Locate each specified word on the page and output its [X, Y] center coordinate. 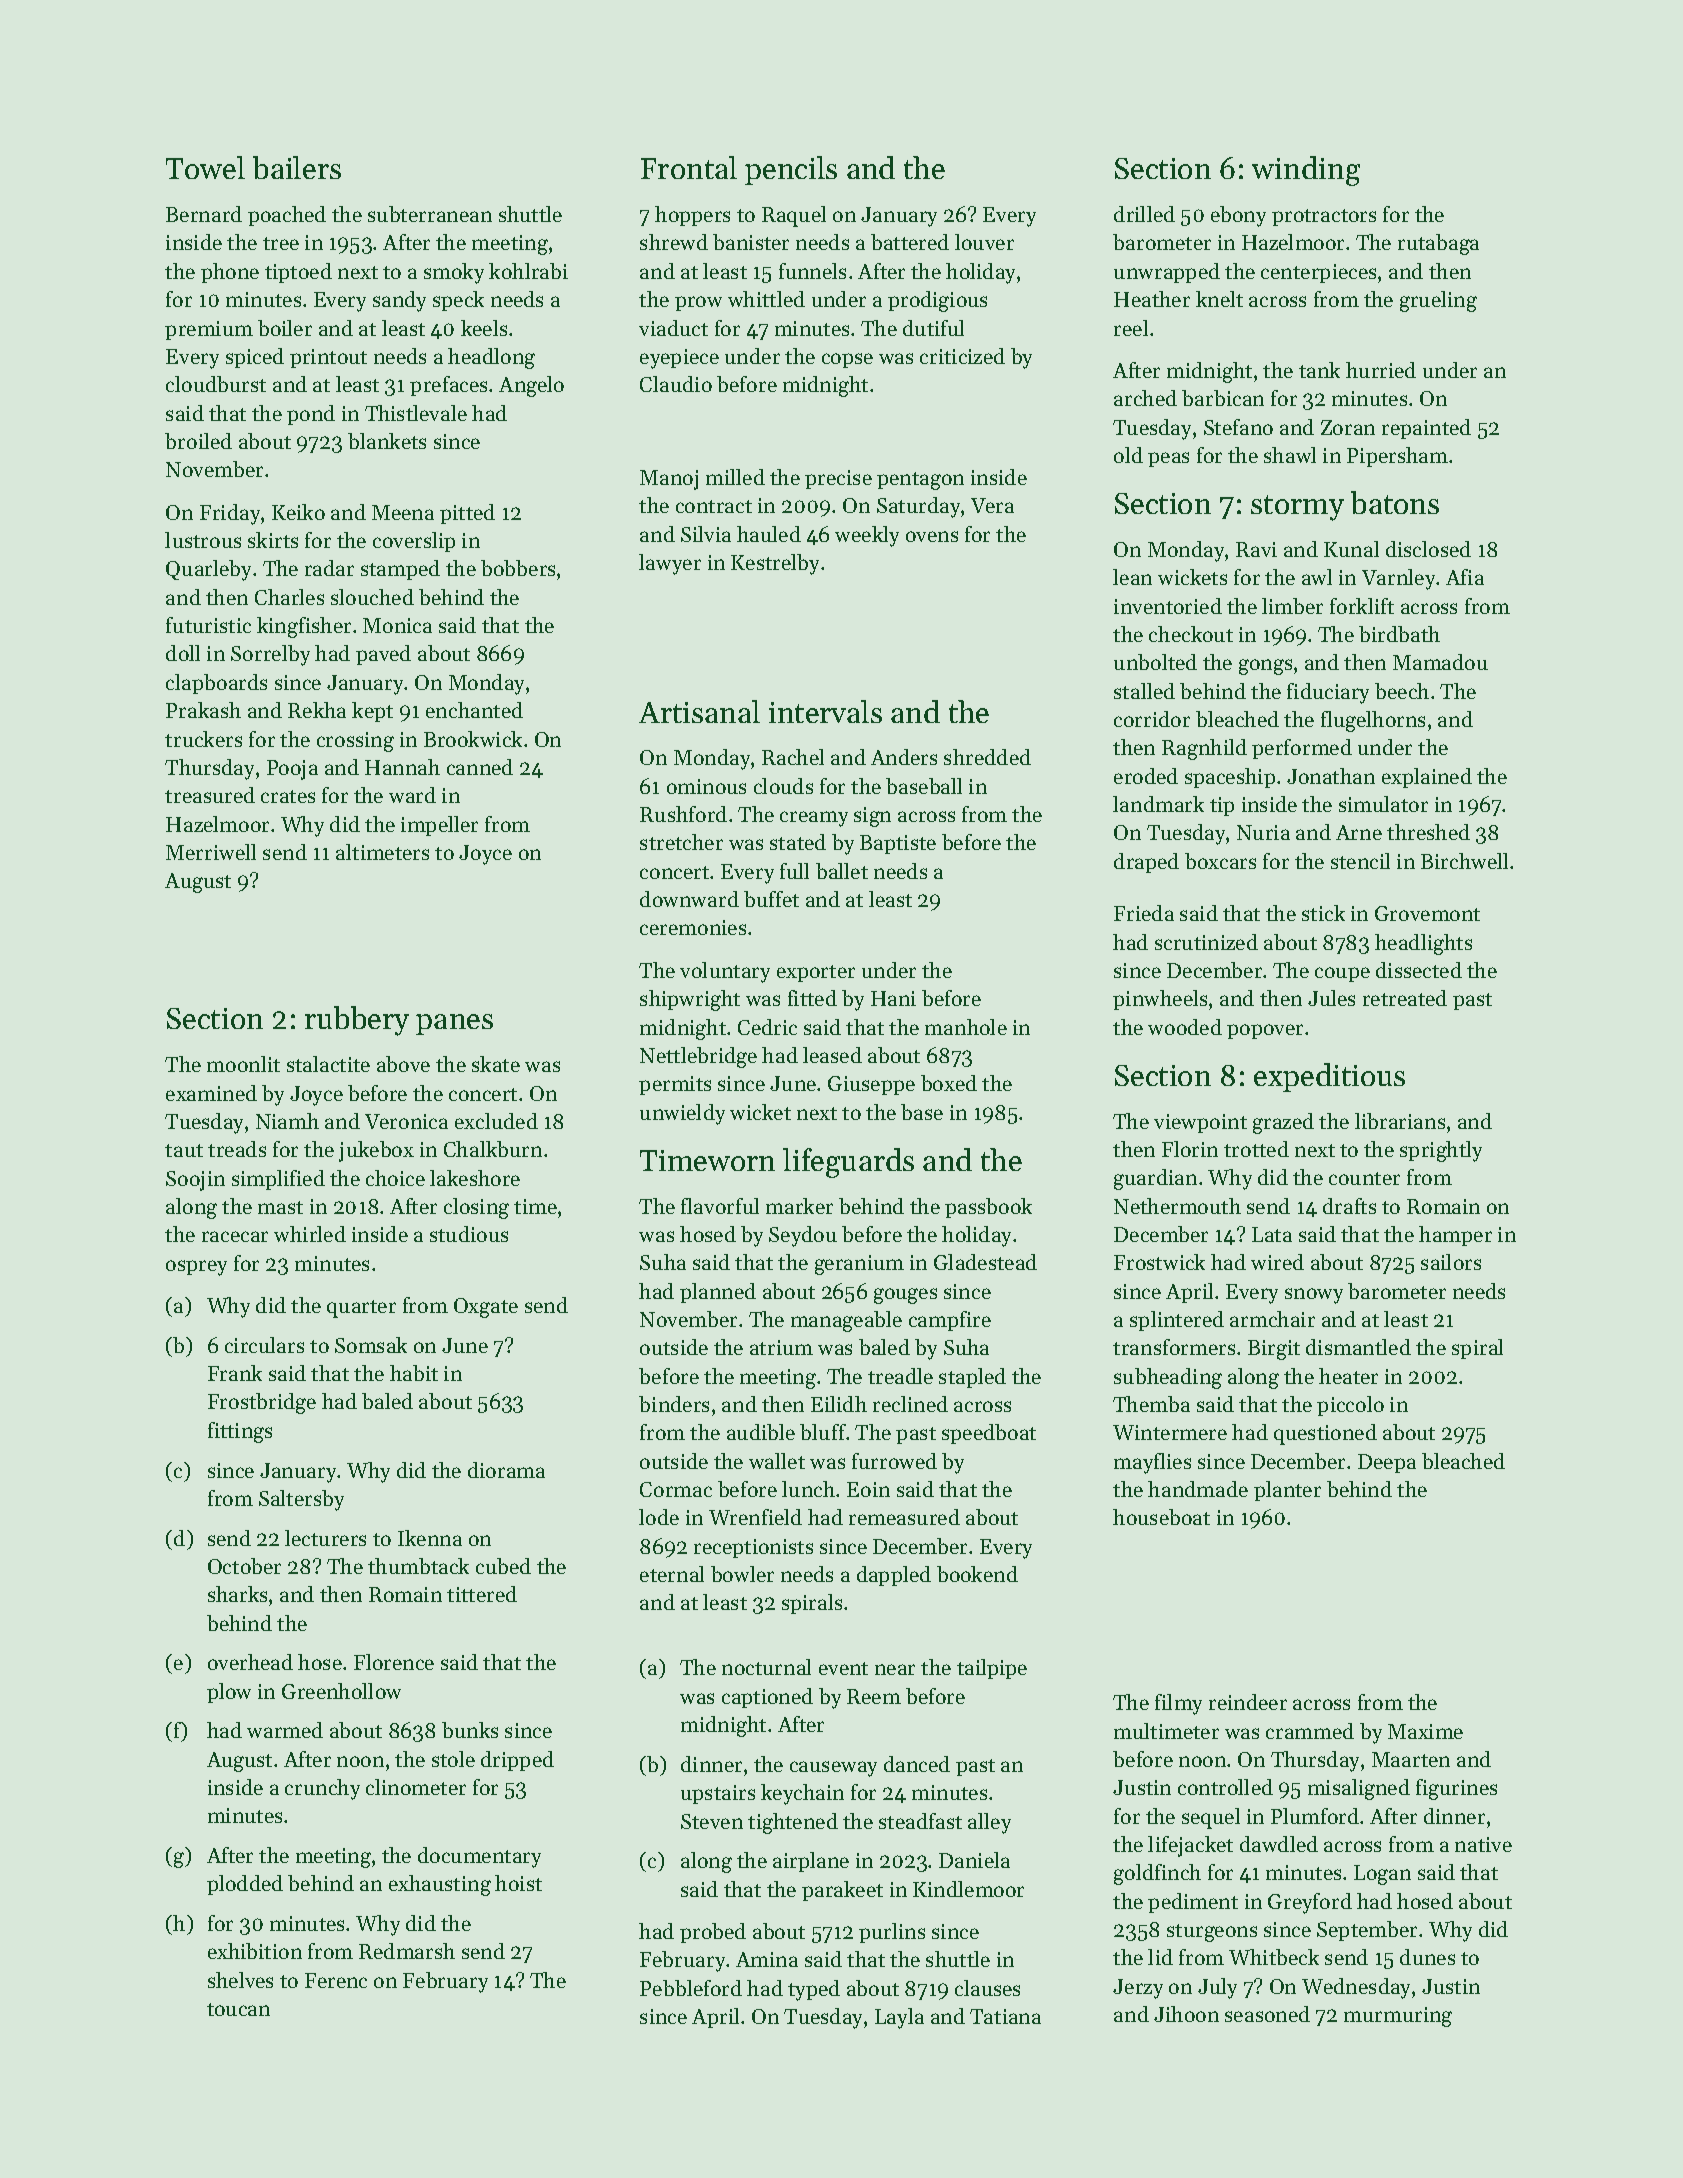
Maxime [1425, 1731]
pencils [791, 170]
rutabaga [1438, 244]
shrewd [674, 242]
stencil [1360, 861]
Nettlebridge [698, 1057]
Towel [205, 167]
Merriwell [211, 852]
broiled [198, 441]
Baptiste [898, 844]
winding [1306, 171]
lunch [808, 1489]
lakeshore [475, 1178]
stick [1323, 913]
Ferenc [336, 1980]
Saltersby [301, 1500]
